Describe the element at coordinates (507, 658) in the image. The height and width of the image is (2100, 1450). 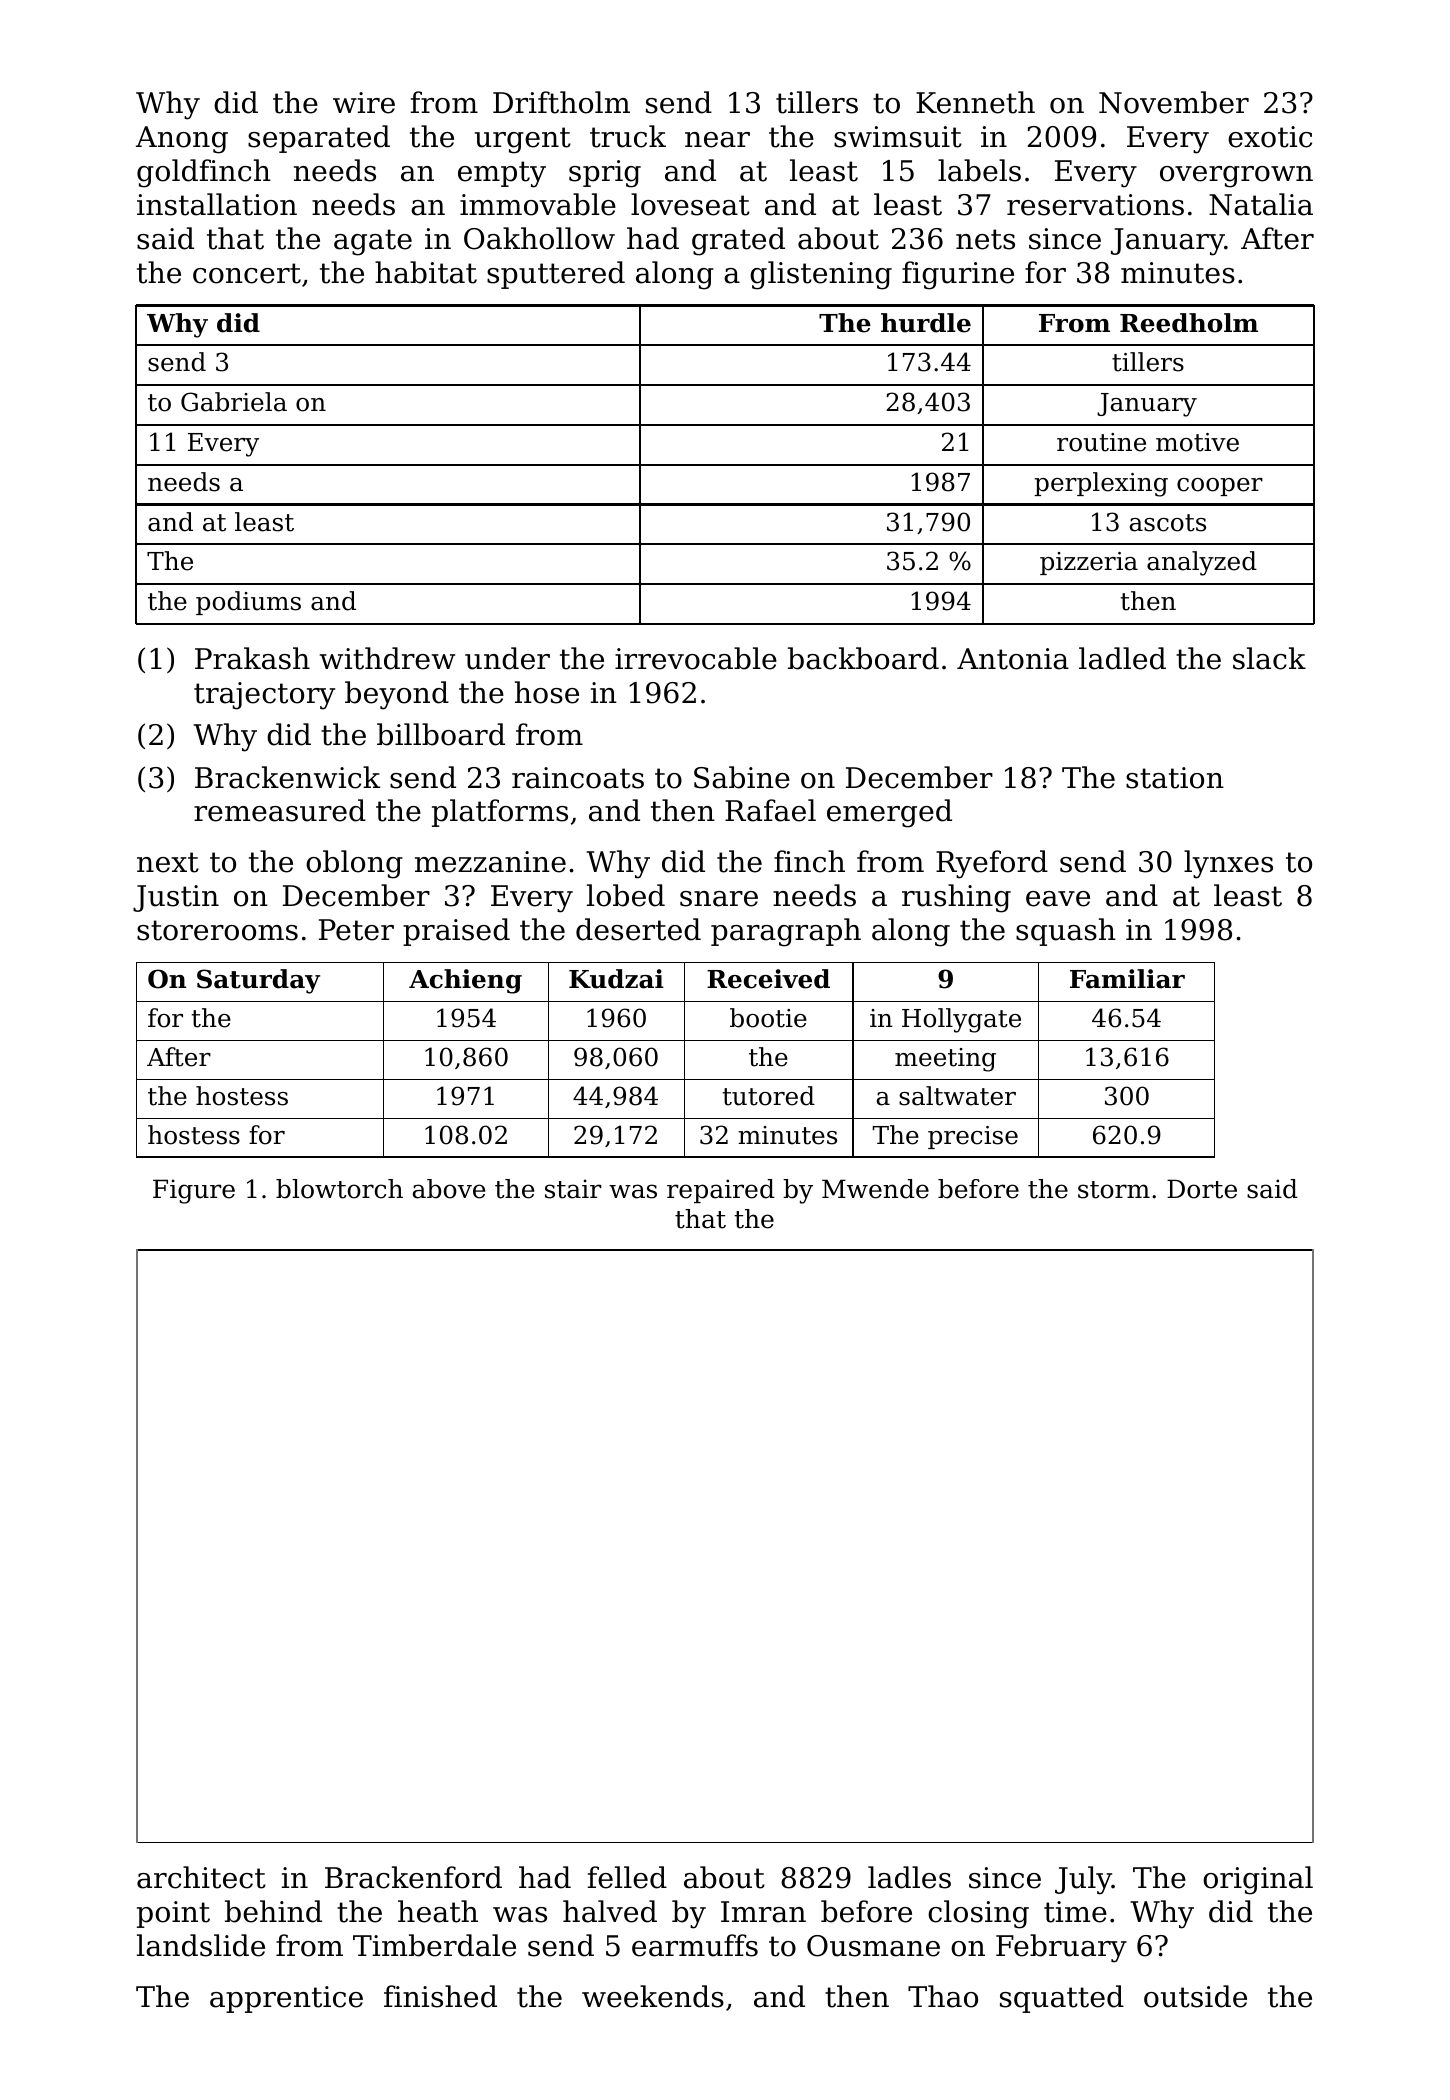
I see `under` at that location.
